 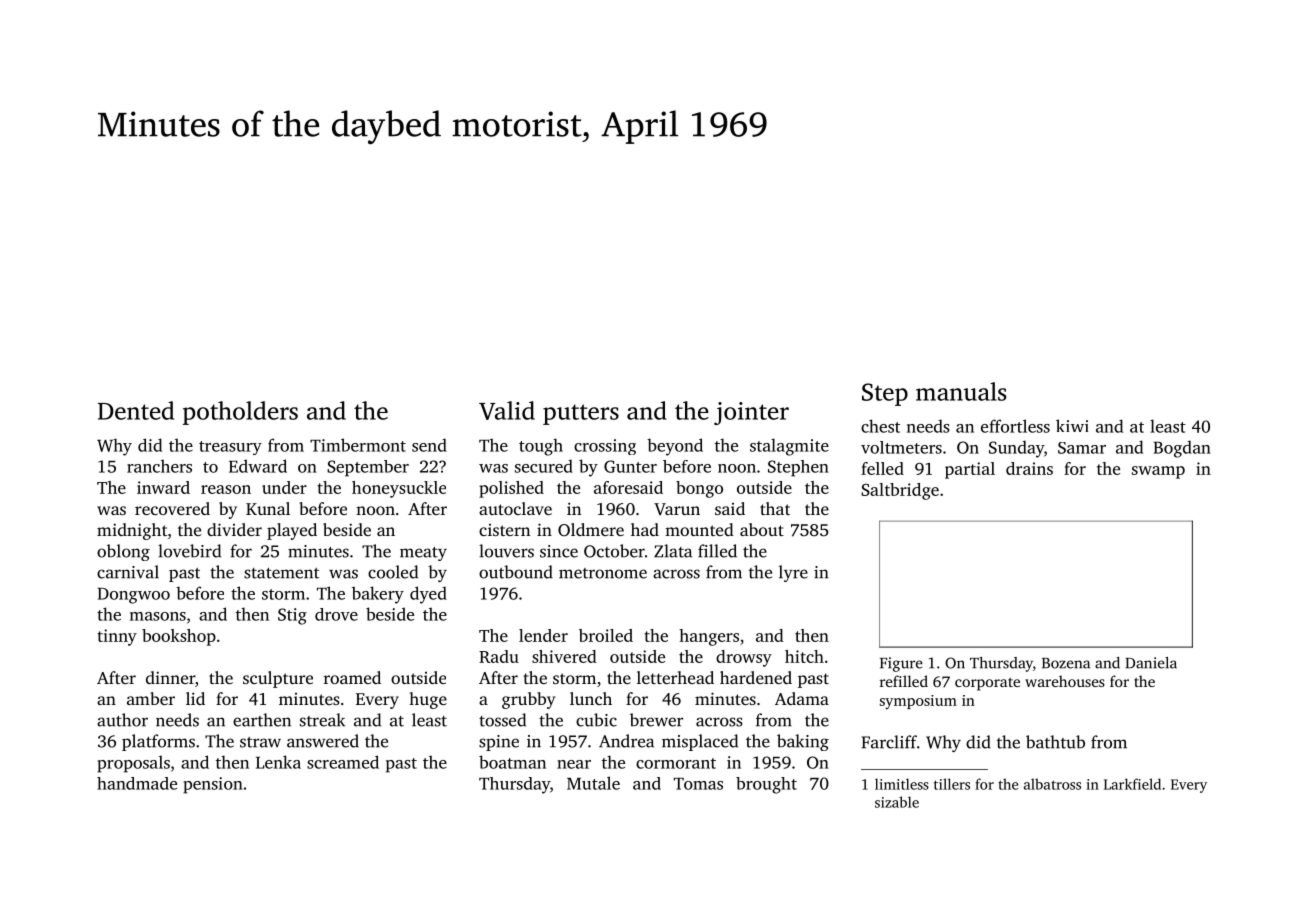 I want to click on corporate, so click(x=987, y=684).
